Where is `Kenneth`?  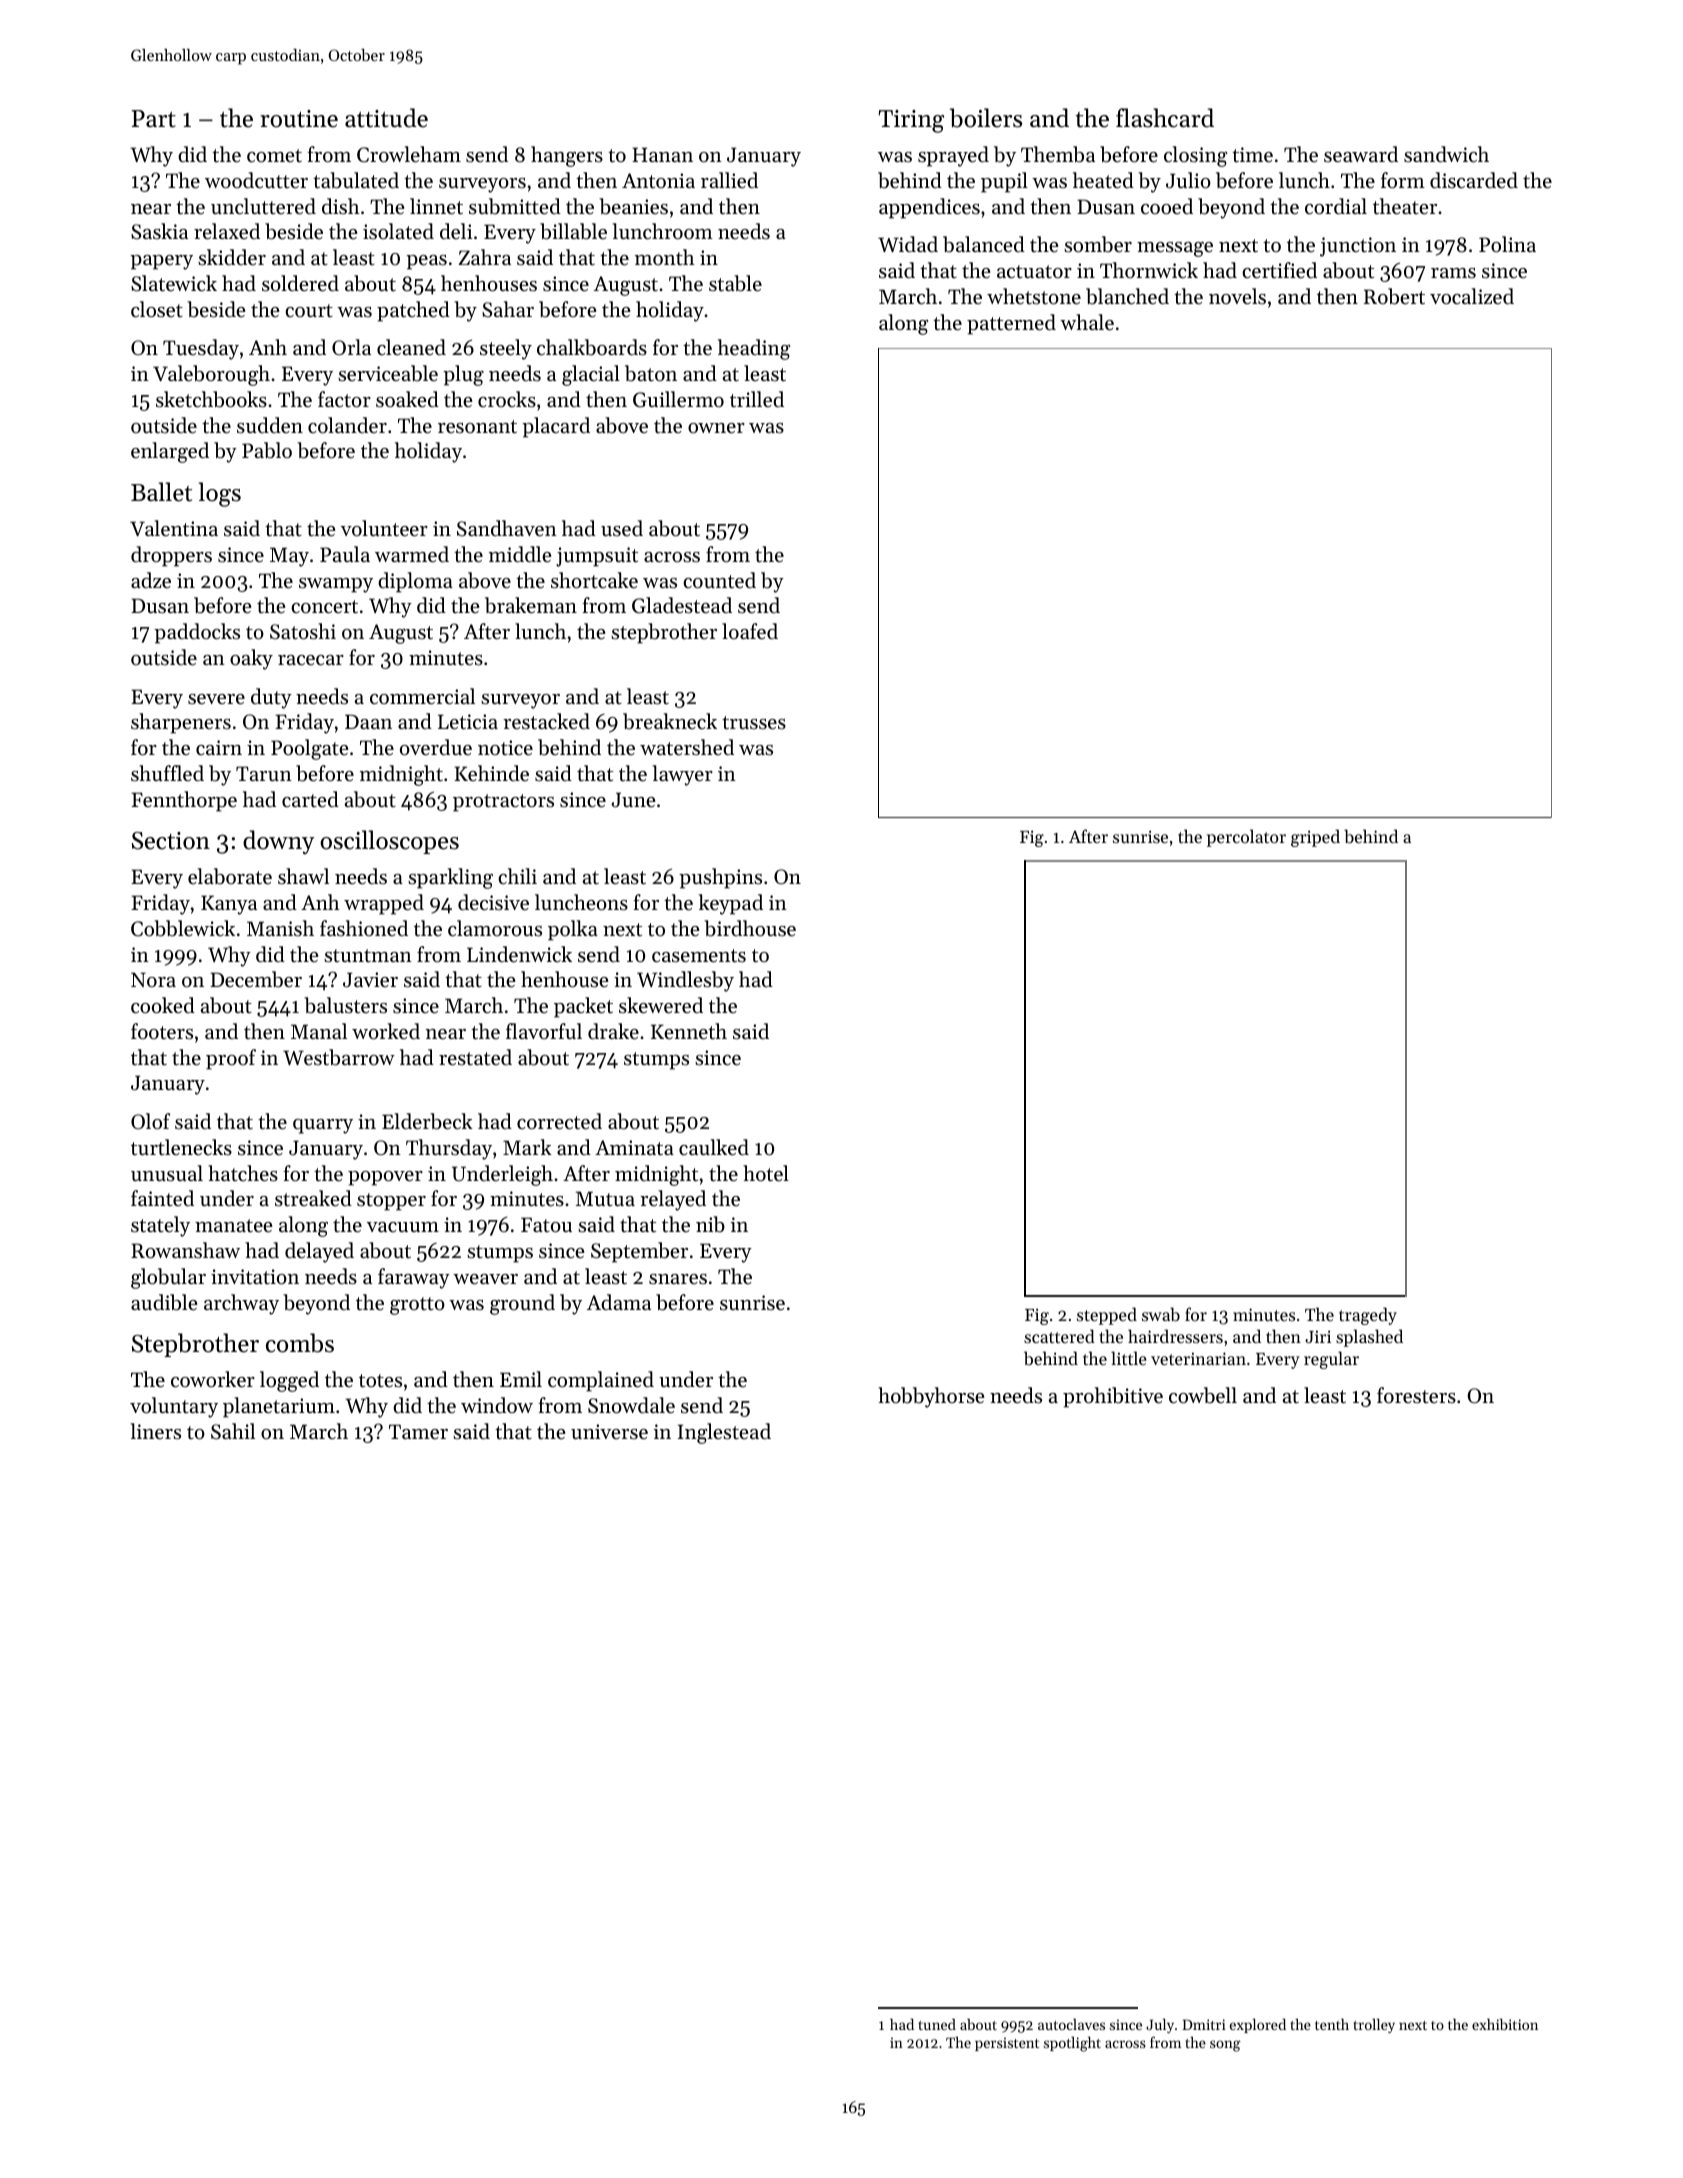 Kenneth is located at coordinates (689, 1031).
